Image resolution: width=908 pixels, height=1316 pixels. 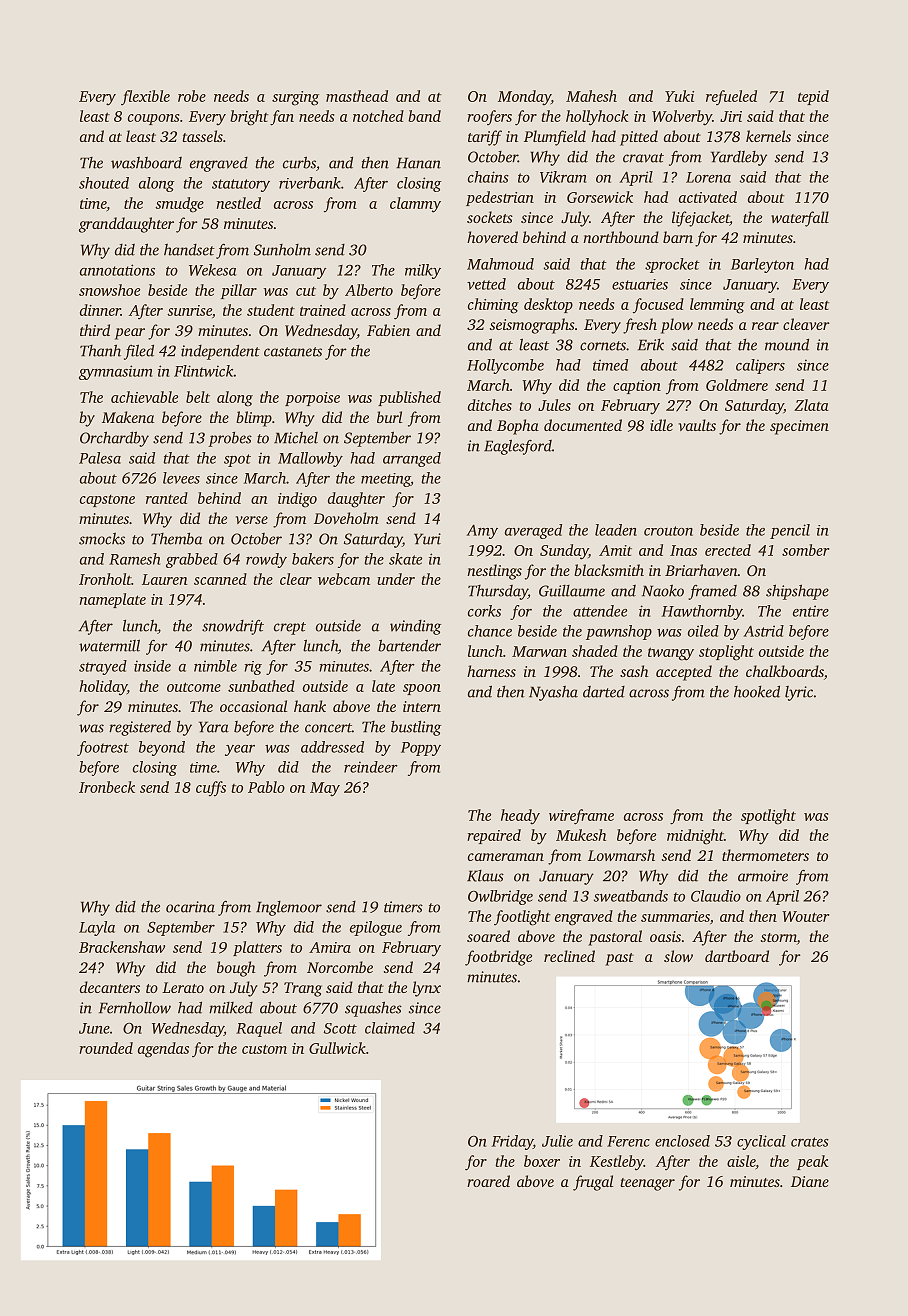 What do you see at coordinates (488, 1181) in the screenshot?
I see `roared` at bounding box center [488, 1181].
